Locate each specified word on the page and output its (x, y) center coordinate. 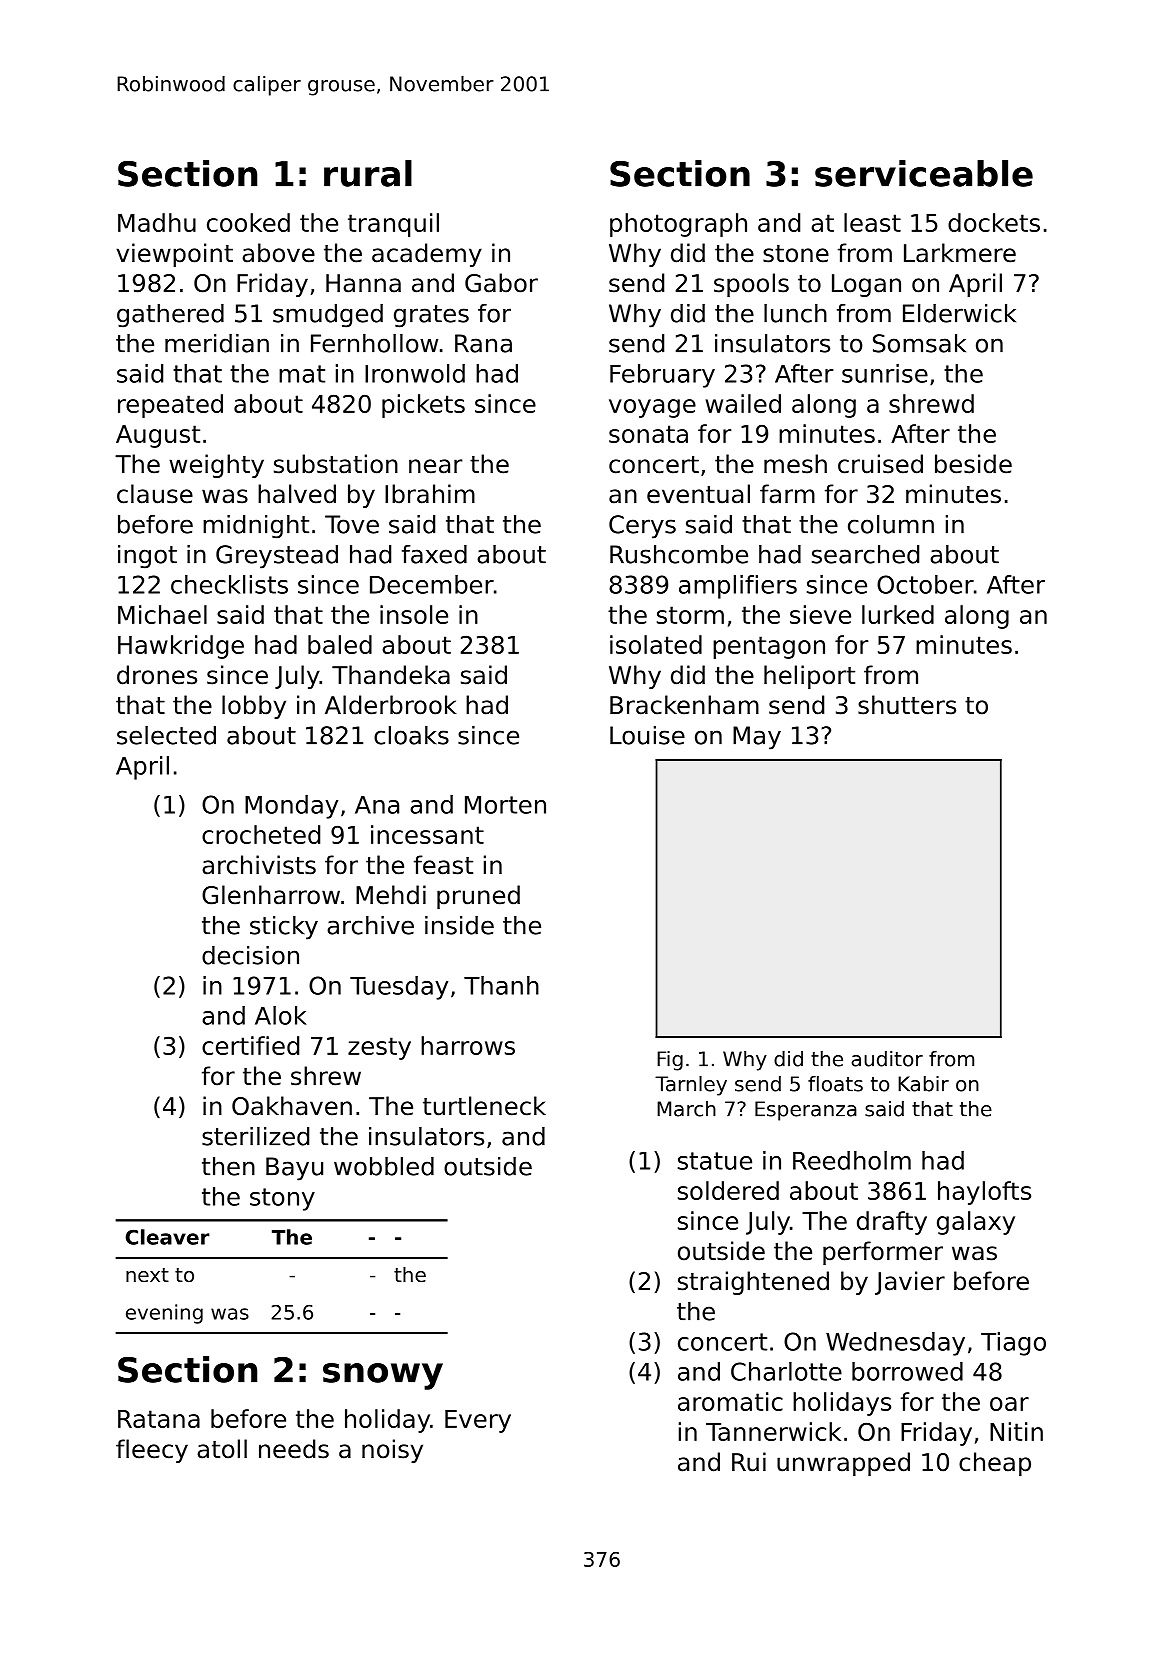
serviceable (924, 173)
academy (427, 255)
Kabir (923, 1084)
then (228, 1166)
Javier (910, 1283)
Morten (505, 805)
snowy (383, 1376)
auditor (887, 1059)
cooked (248, 222)
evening (164, 1314)
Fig (670, 1061)
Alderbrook (391, 705)
